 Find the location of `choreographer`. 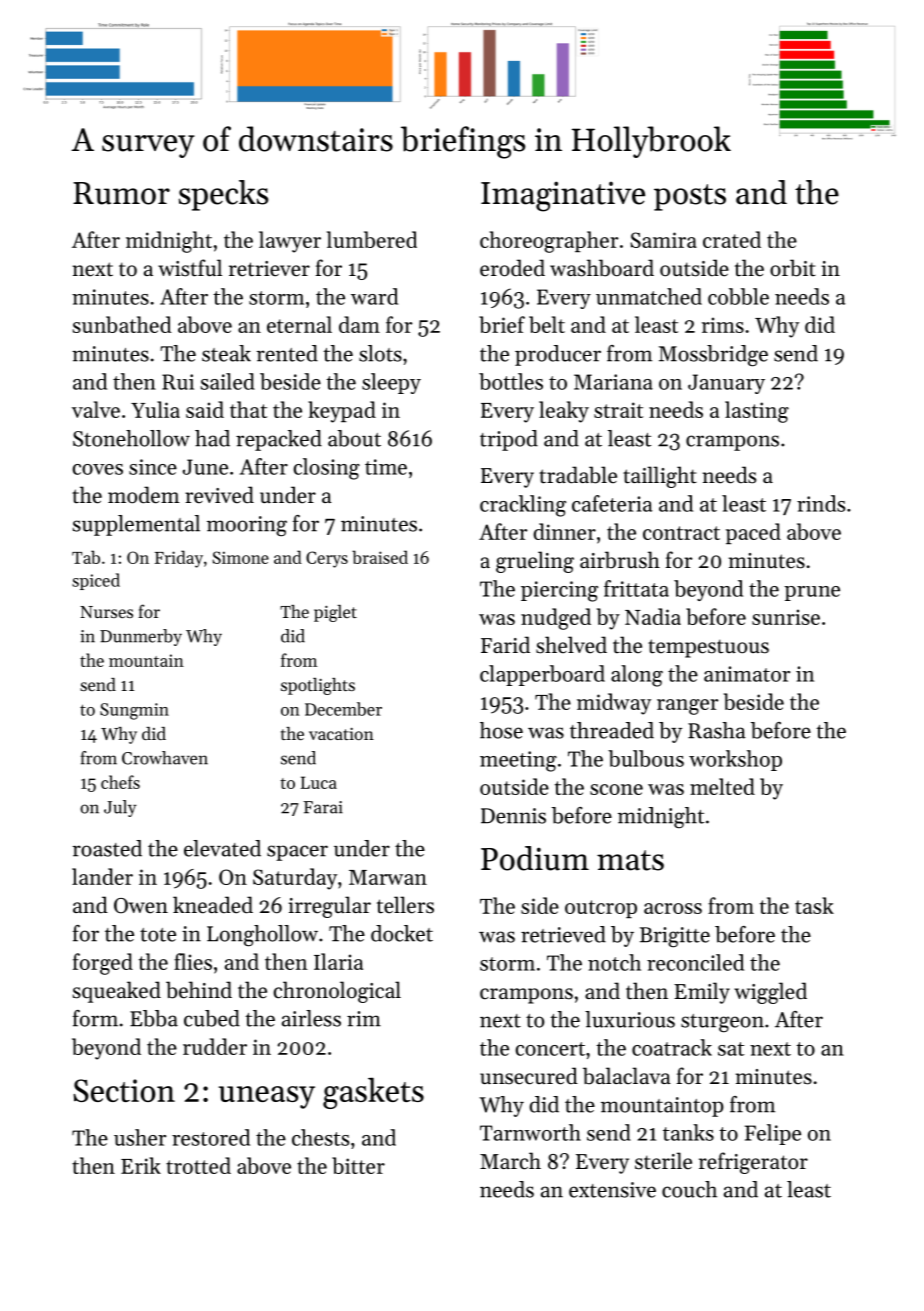

choreographer is located at coordinates (549, 242).
